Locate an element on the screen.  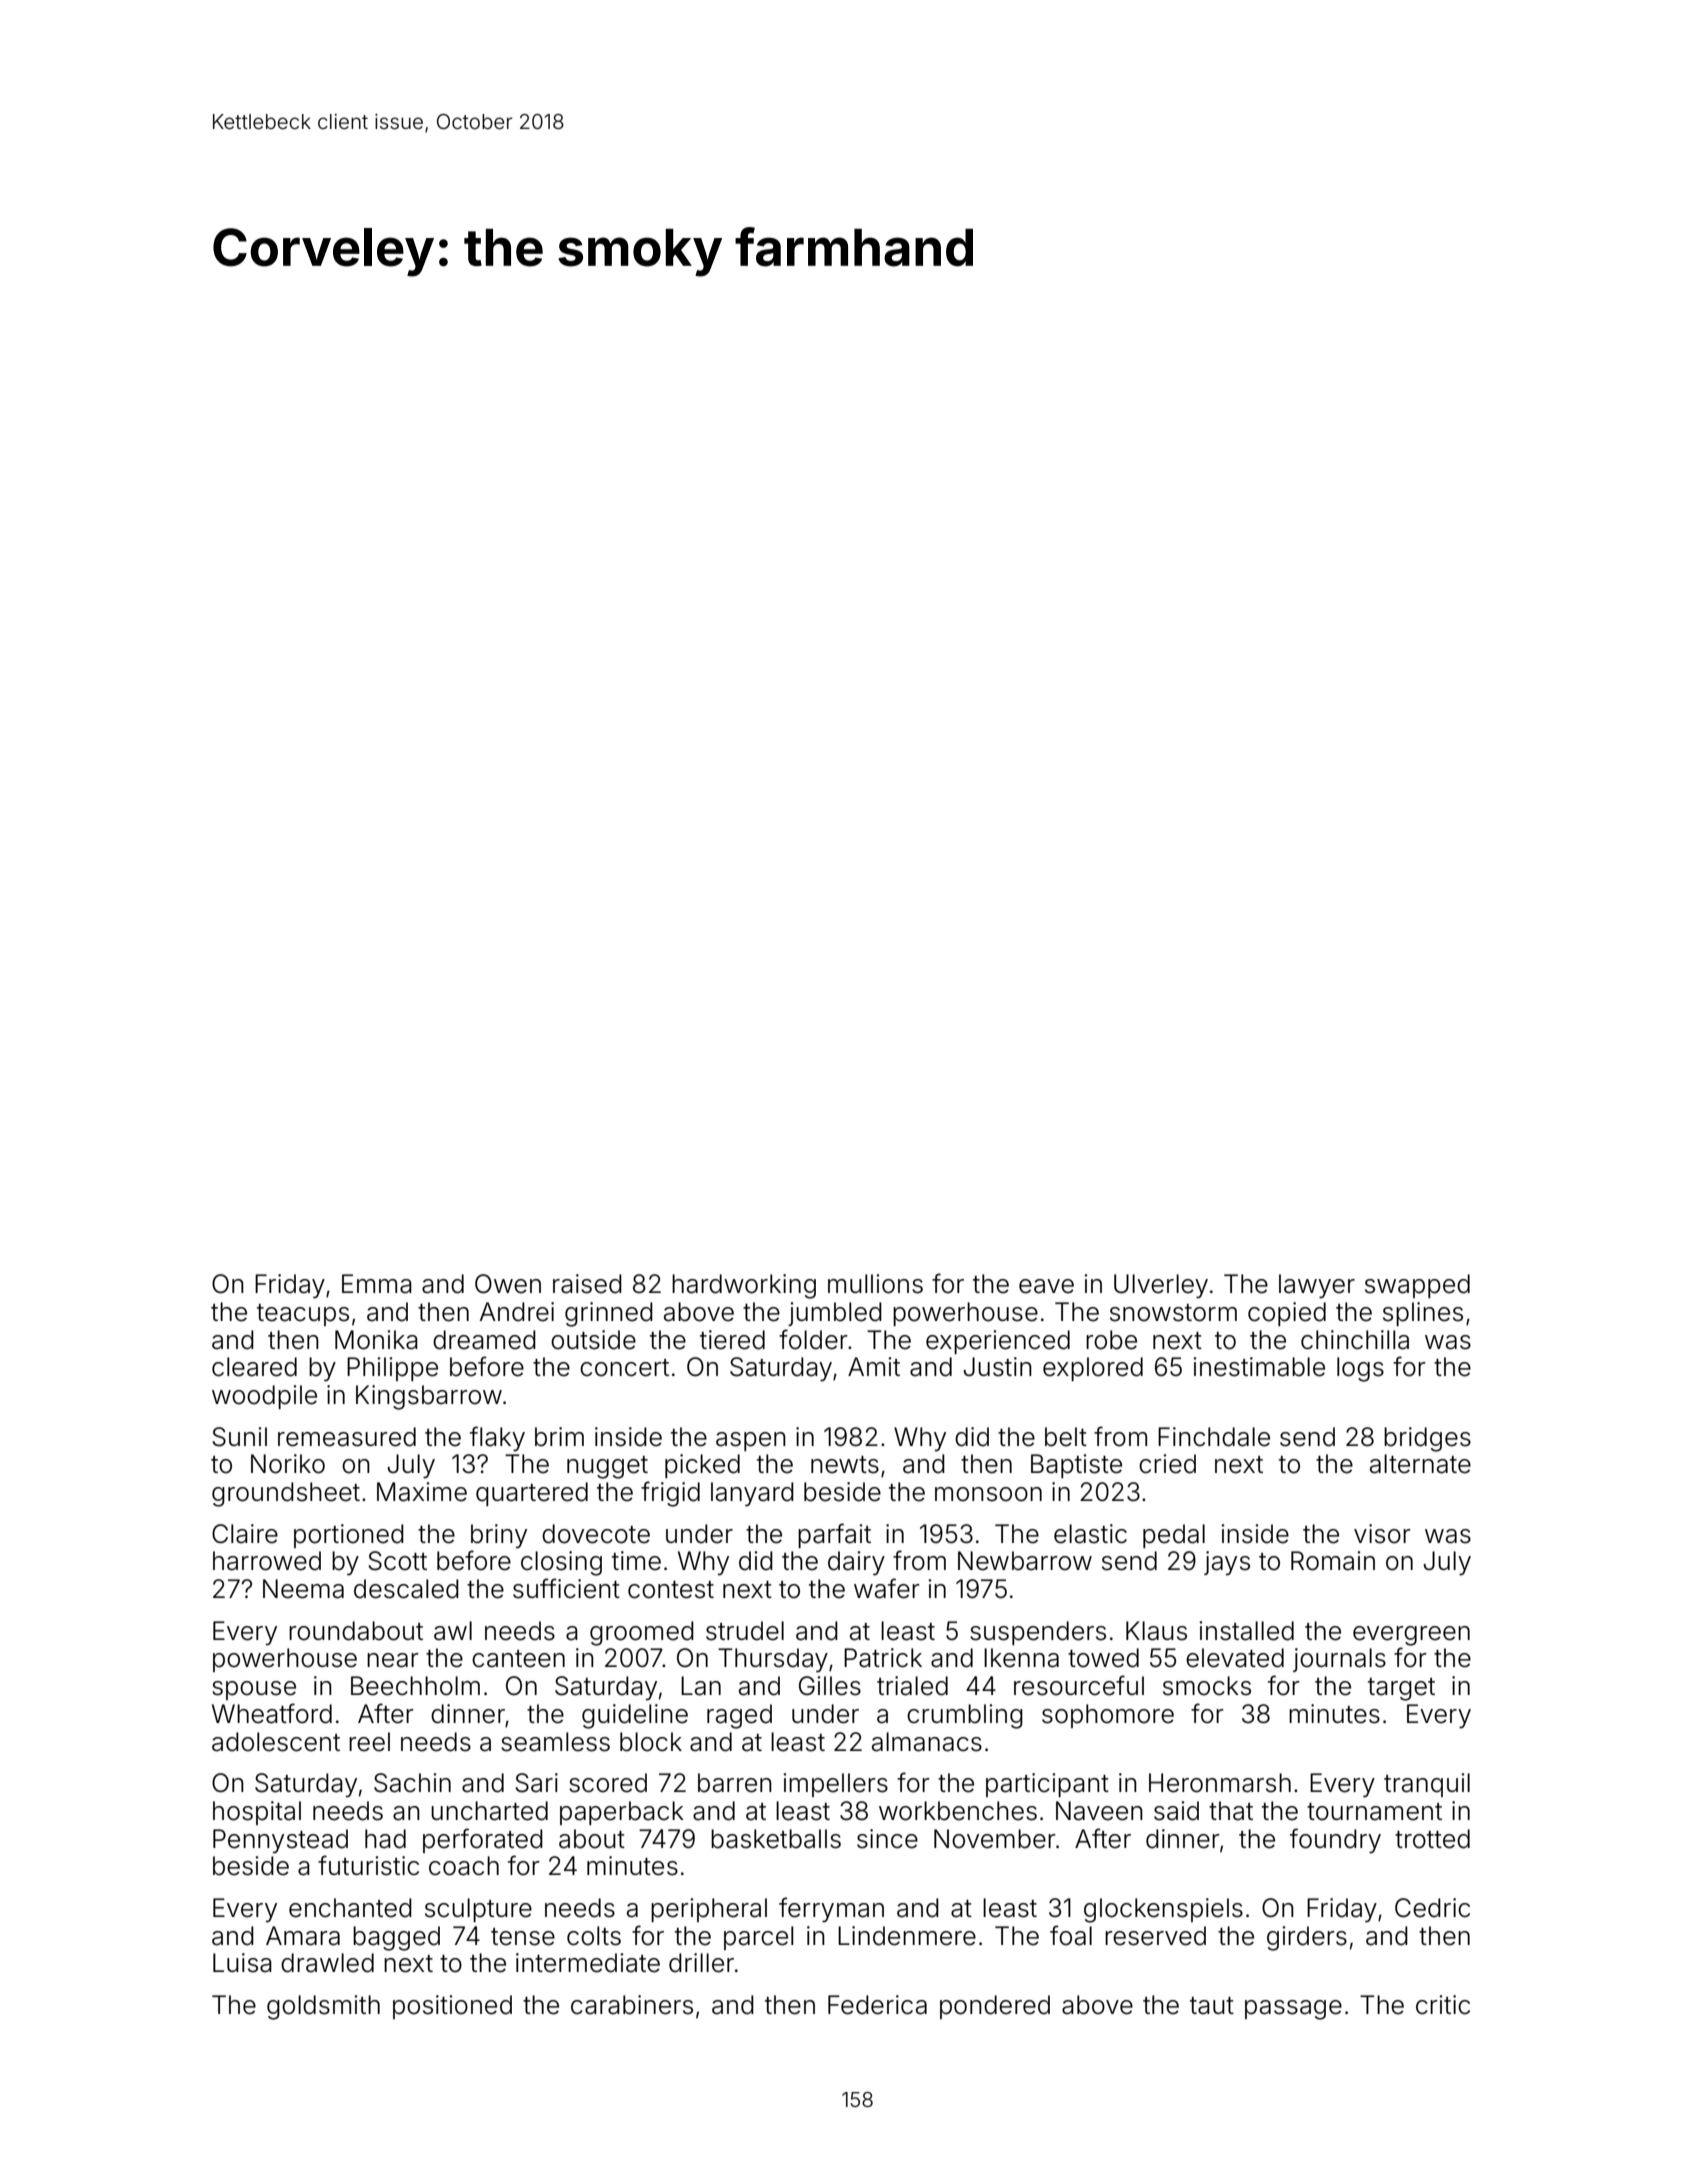
Federica is located at coordinates (877, 2005).
